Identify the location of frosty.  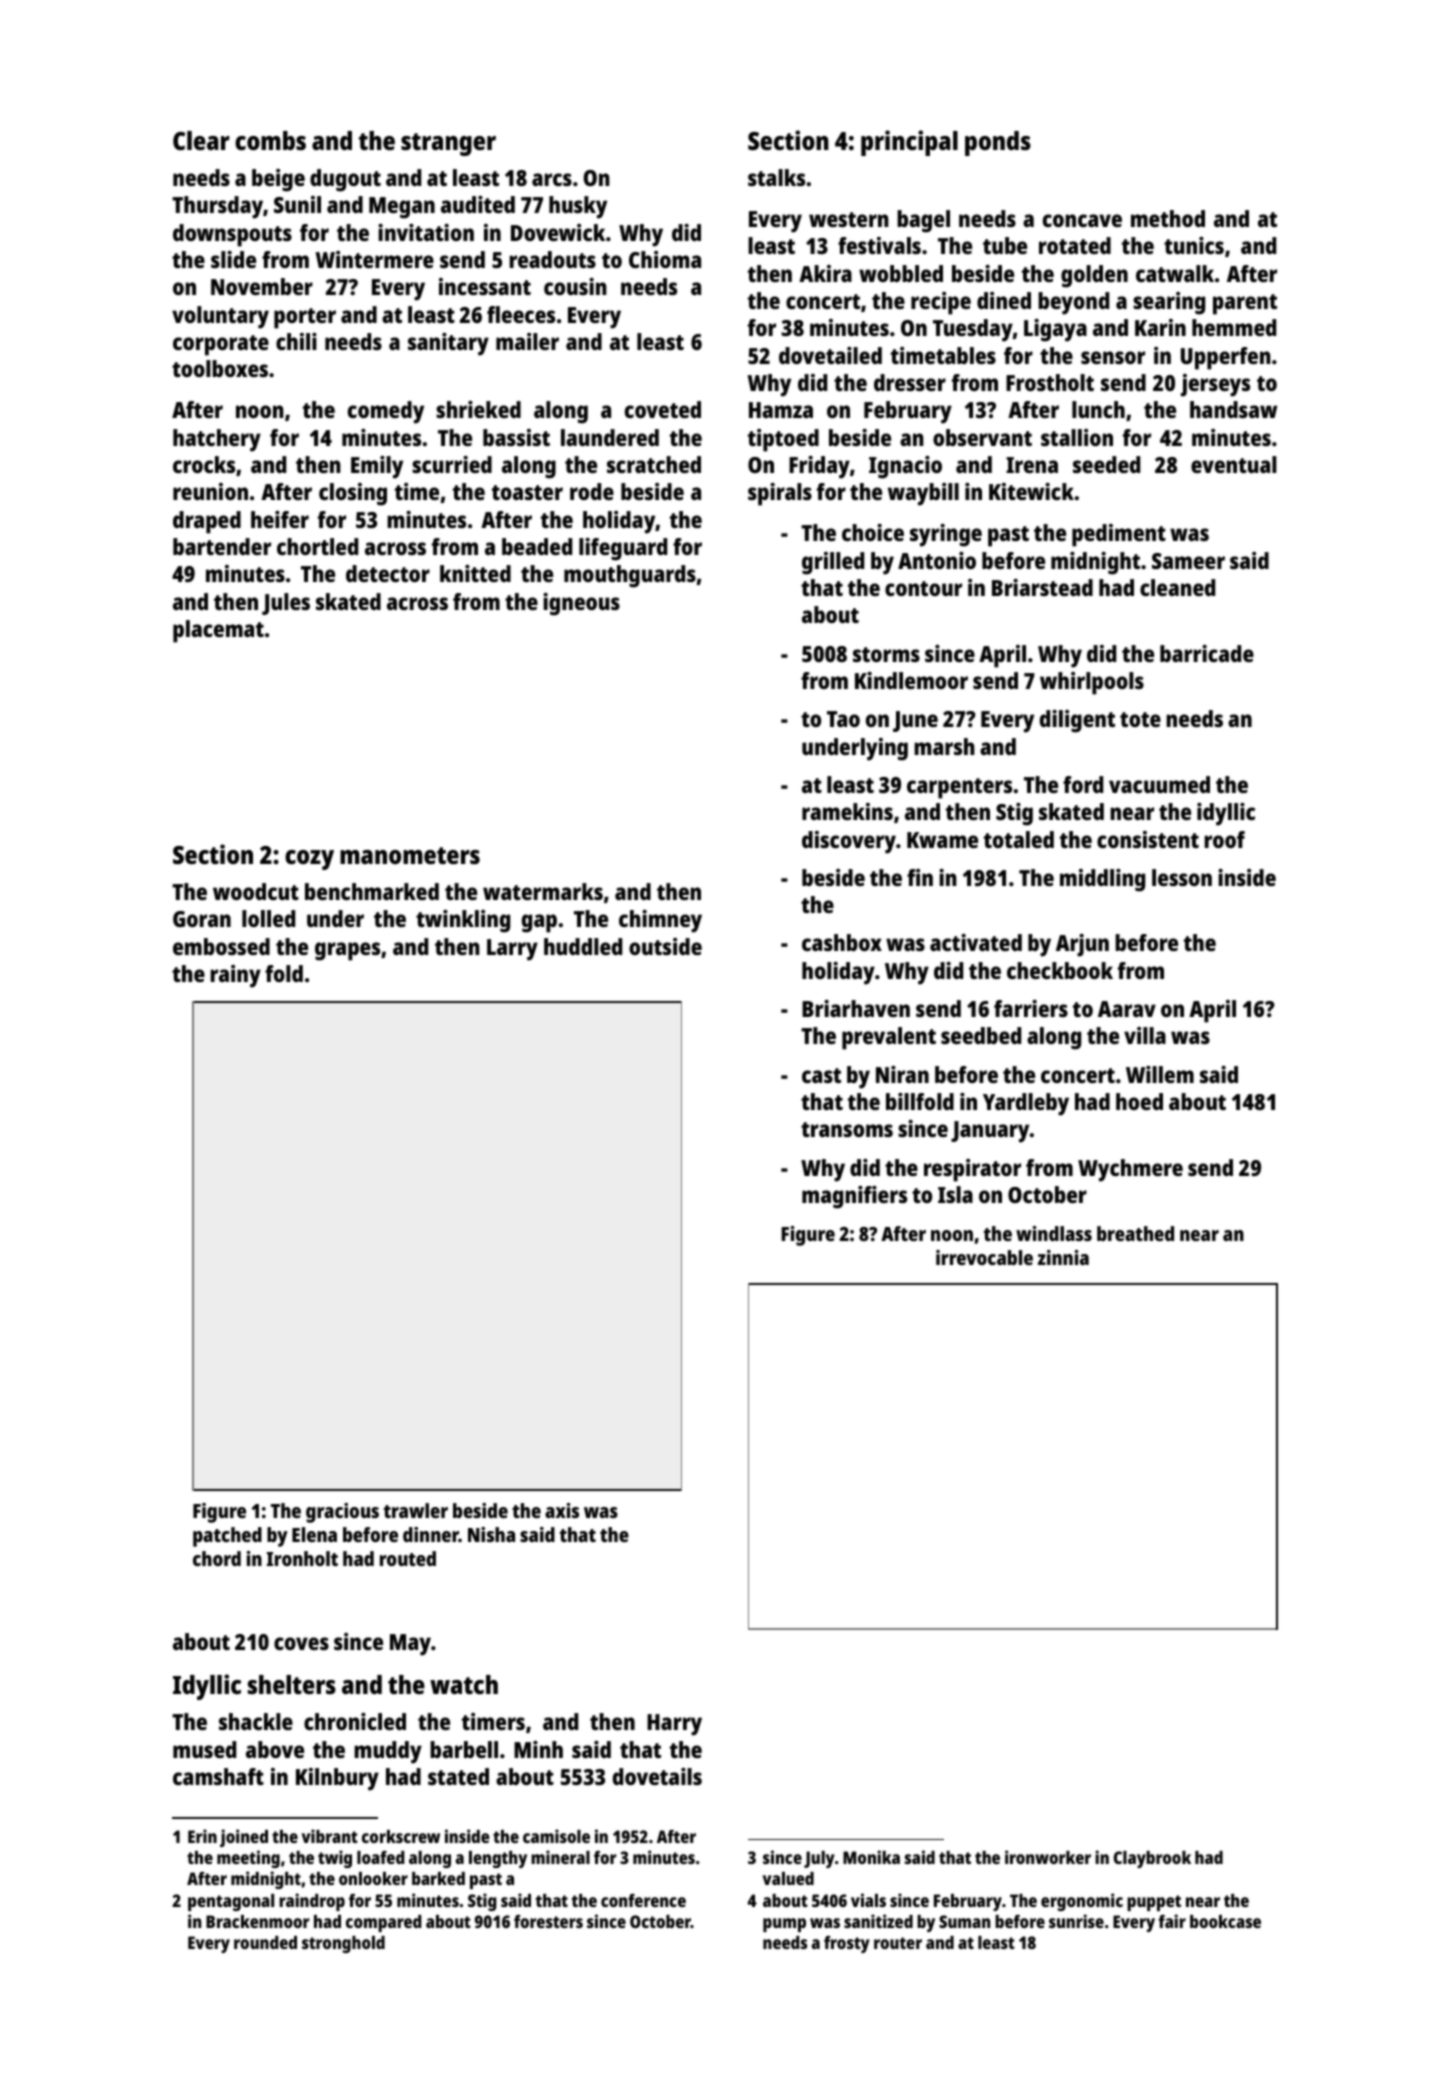
(847, 1944).
